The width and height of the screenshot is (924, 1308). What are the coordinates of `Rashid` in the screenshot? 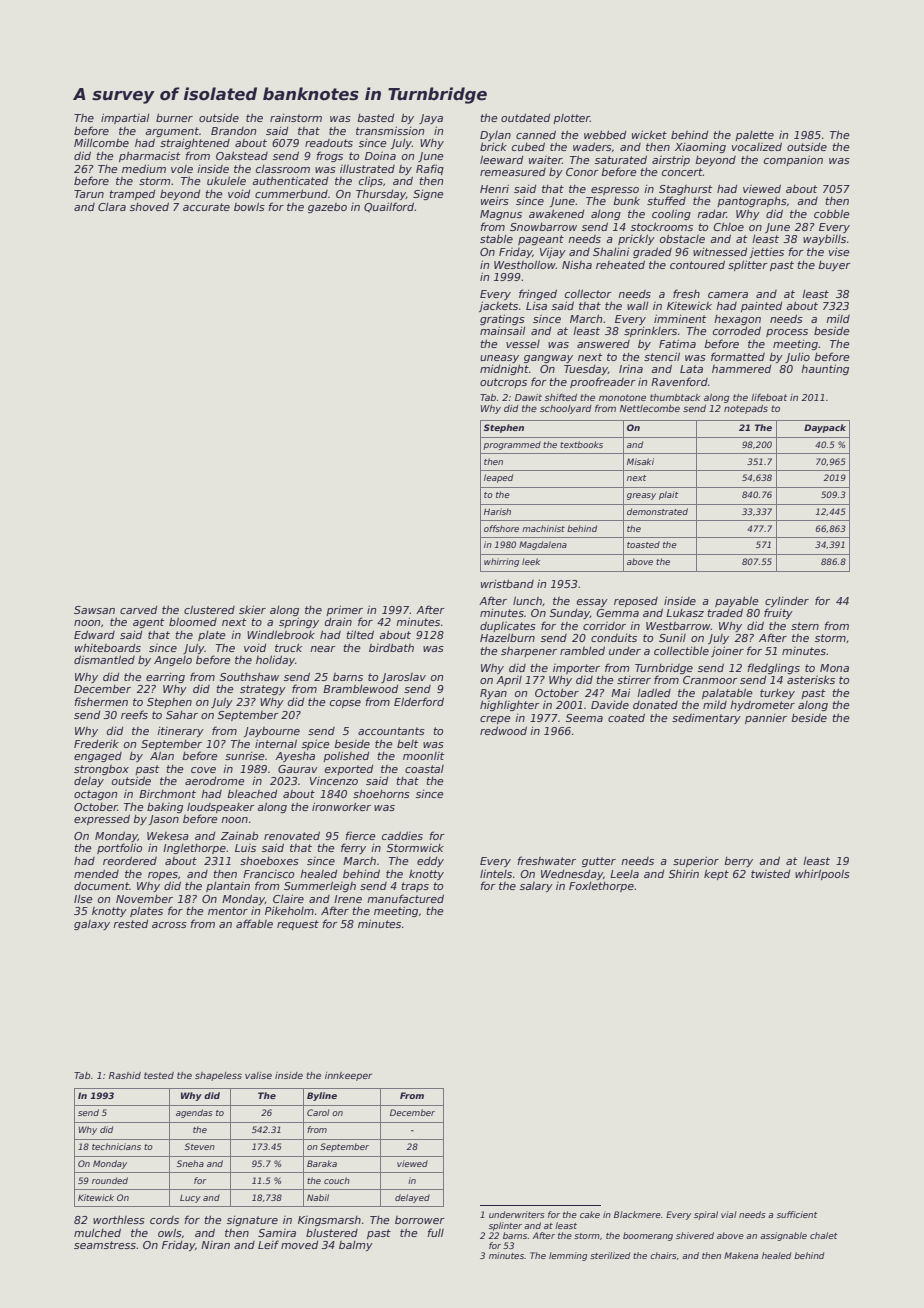 It's located at (125, 1075).
